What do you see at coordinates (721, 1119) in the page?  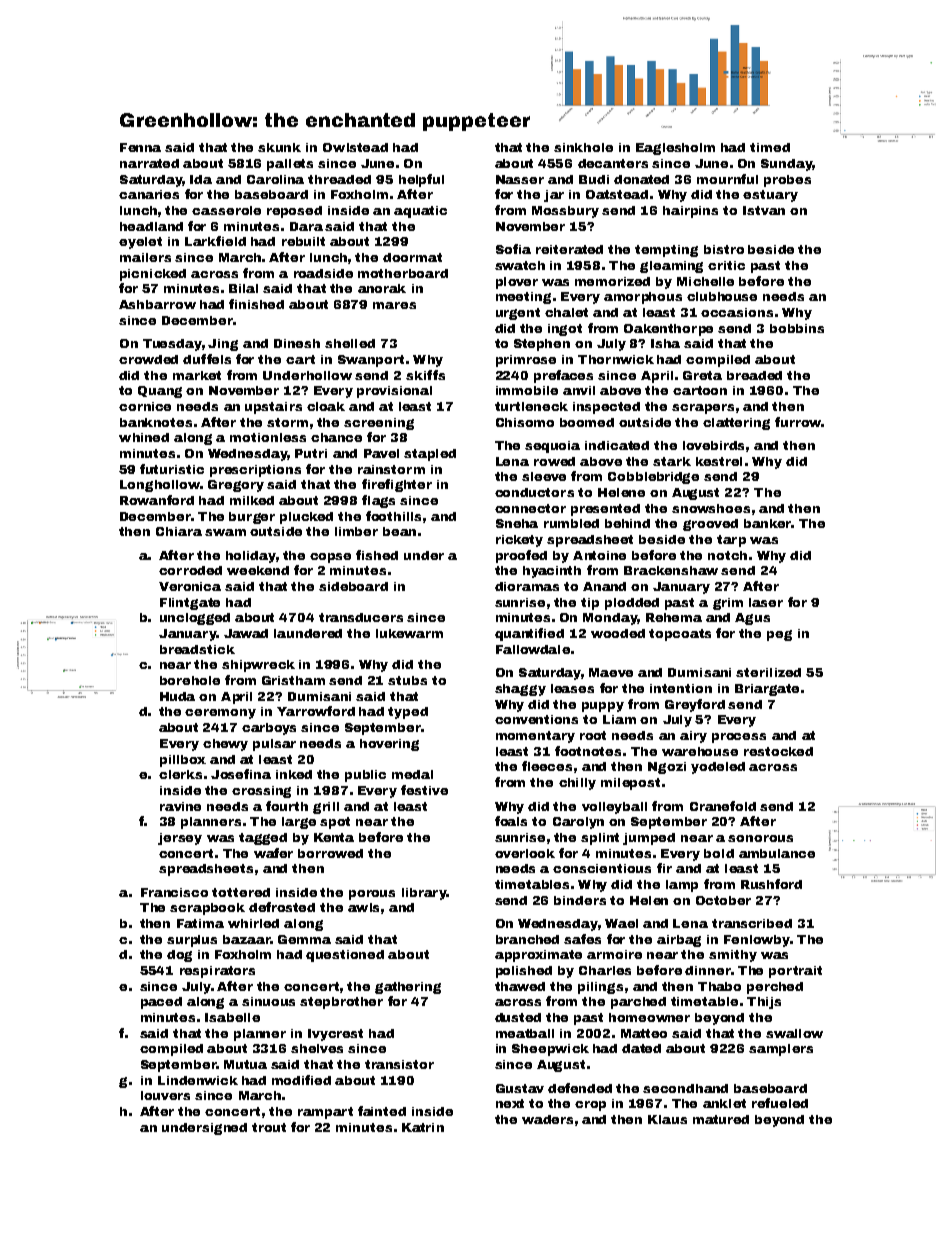 I see `matured` at bounding box center [721, 1119].
